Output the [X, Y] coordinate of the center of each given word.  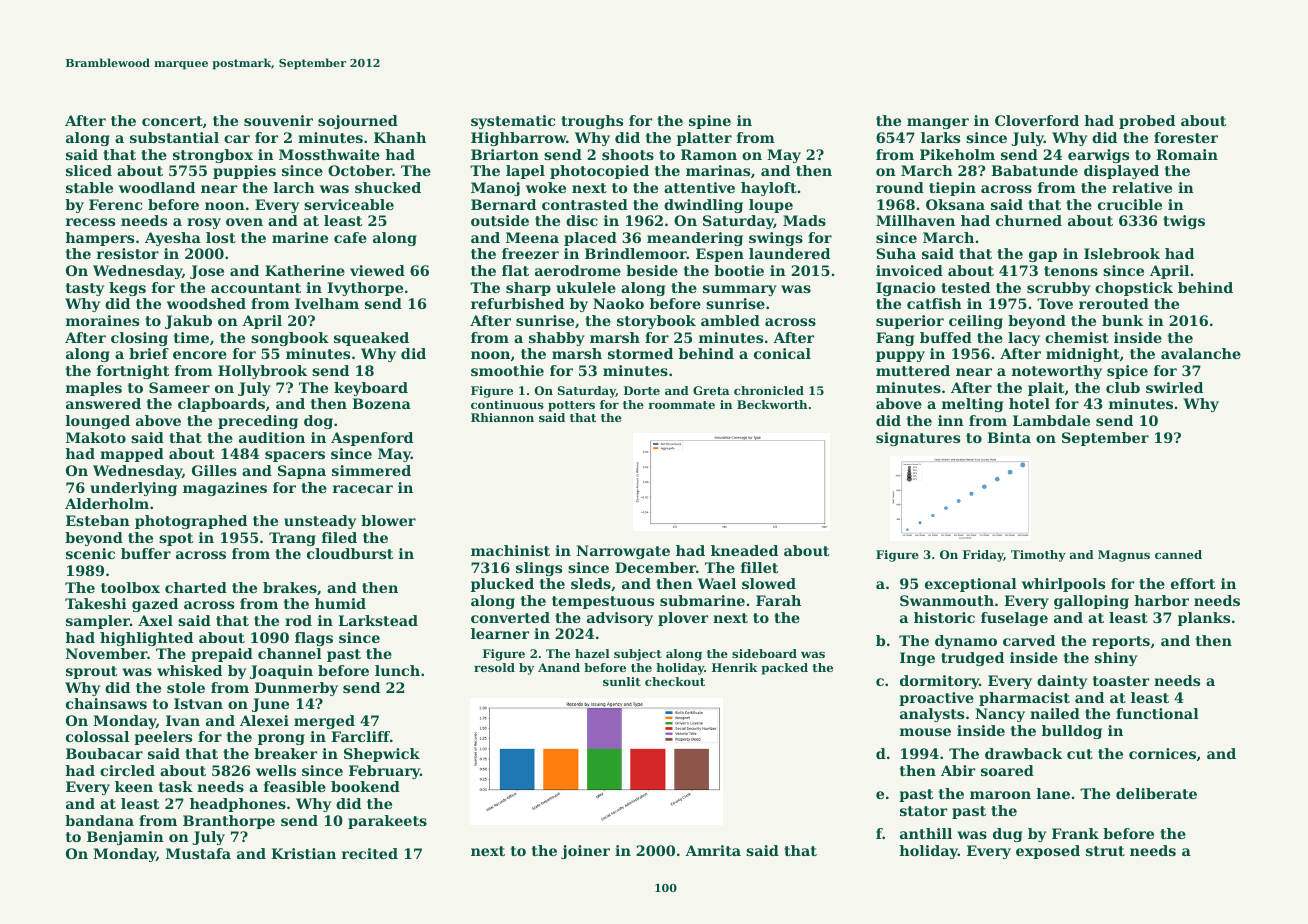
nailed [1055, 713]
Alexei [264, 720]
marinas [718, 170]
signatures [918, 439]
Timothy [1038, 556]
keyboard [371, 389]
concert [172, 121]
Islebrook [1122, 253]
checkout [675, 681]
